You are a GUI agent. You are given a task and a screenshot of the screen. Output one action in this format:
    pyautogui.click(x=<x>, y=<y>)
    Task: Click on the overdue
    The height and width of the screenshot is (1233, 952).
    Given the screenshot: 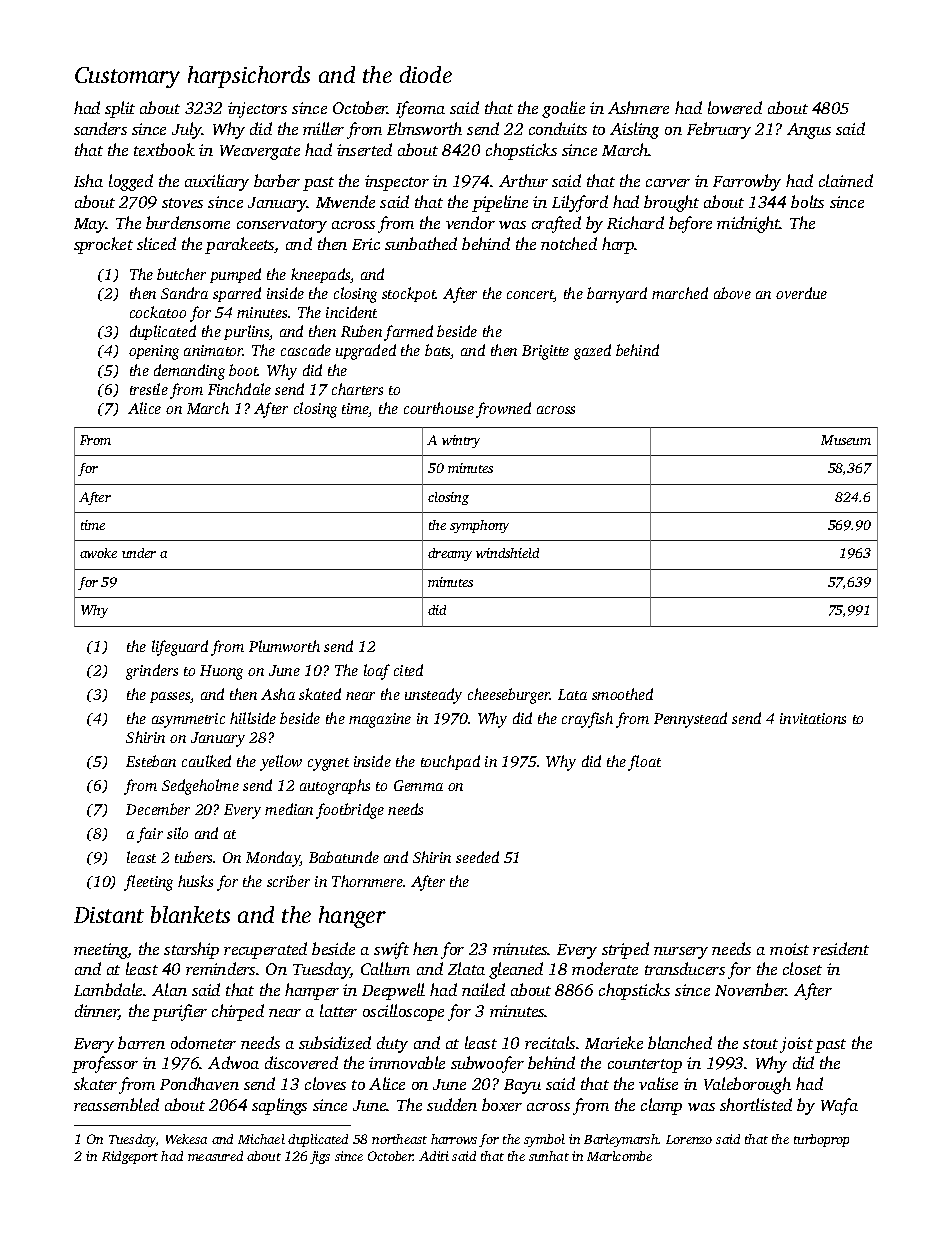 What is the action you would take?
    pyautogui.click(x=801, y=293)
